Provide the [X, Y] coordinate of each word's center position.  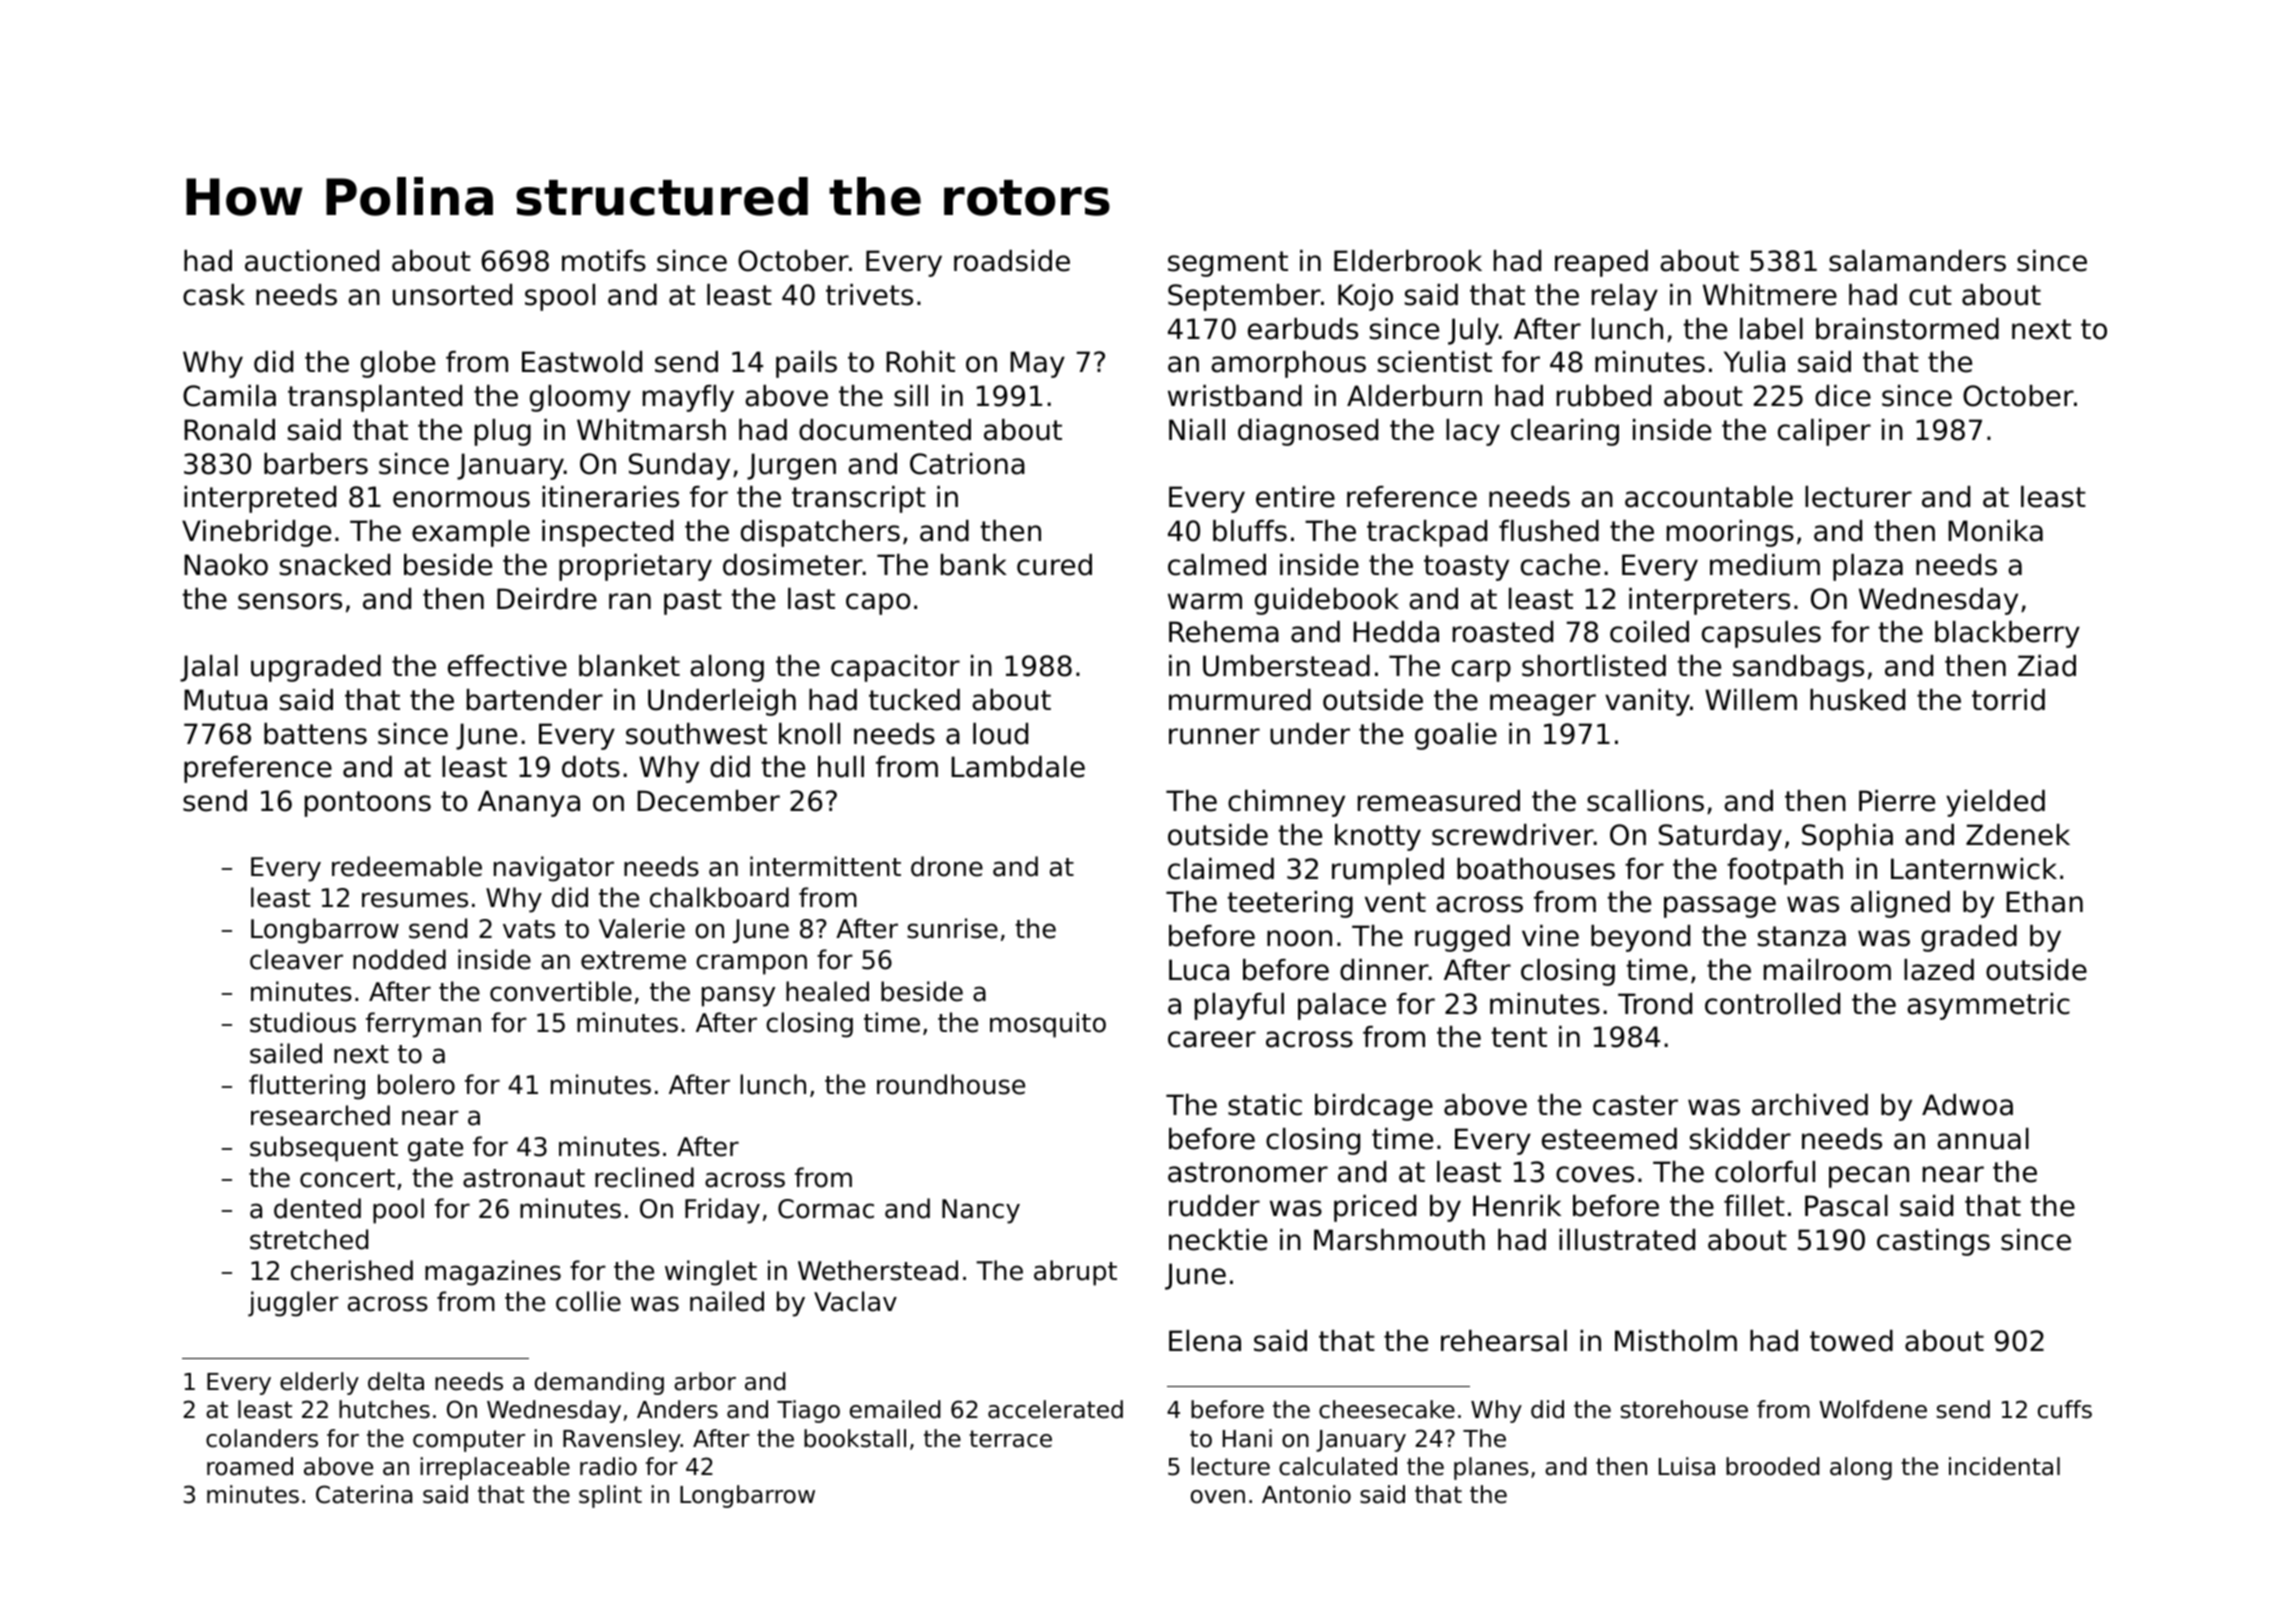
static [1265, 1105]
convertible [561, 991]
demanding [599, 1383]
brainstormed [1907, 329]
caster [1635, 1105]
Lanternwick [1974, 869]
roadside [1012, 261]
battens [315, 734]
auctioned [312, 261]
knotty [1378, 837]
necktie [1218, 1240]
